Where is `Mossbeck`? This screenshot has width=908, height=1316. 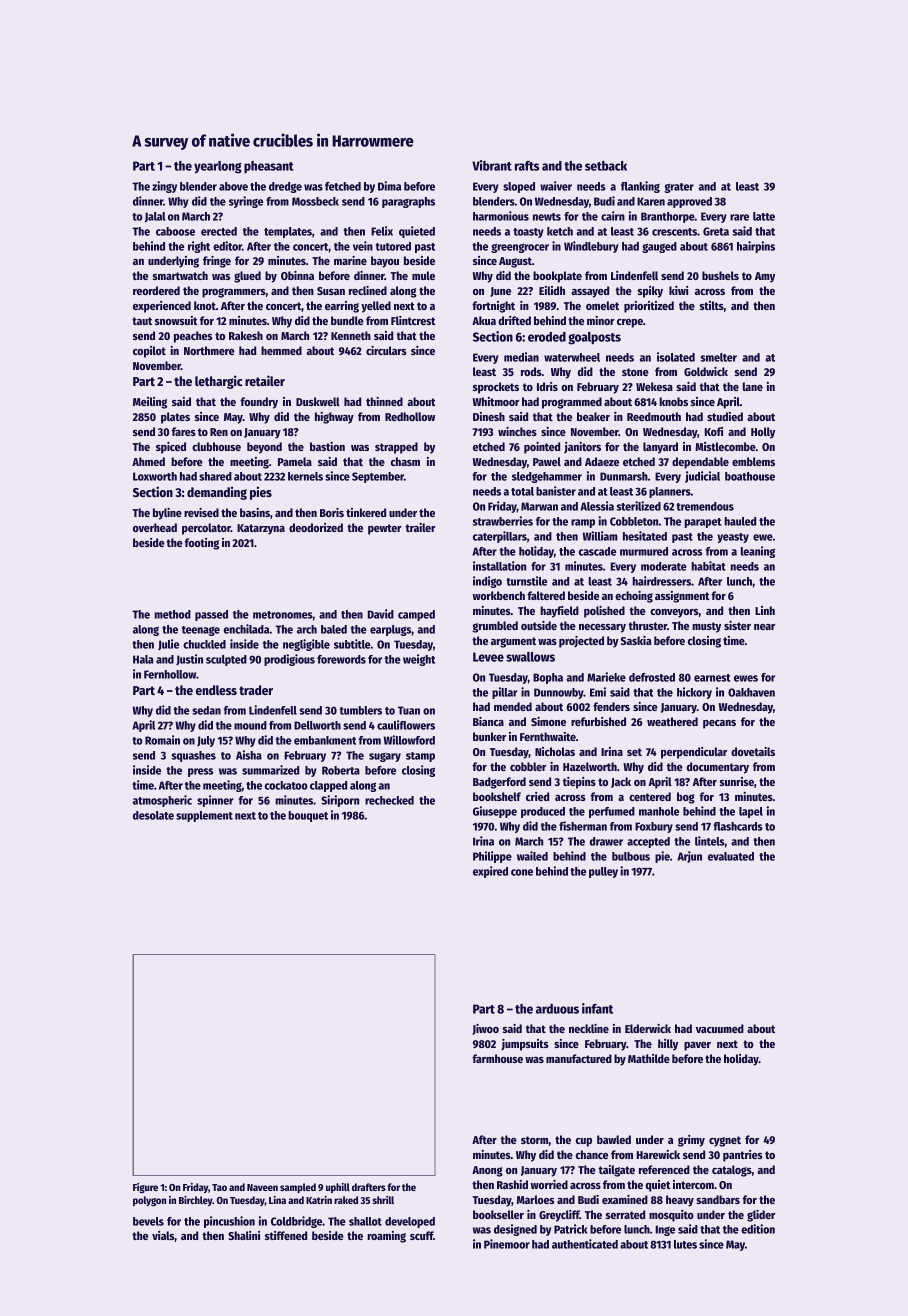 Mossbeck is located at coordinates (315, 201).
